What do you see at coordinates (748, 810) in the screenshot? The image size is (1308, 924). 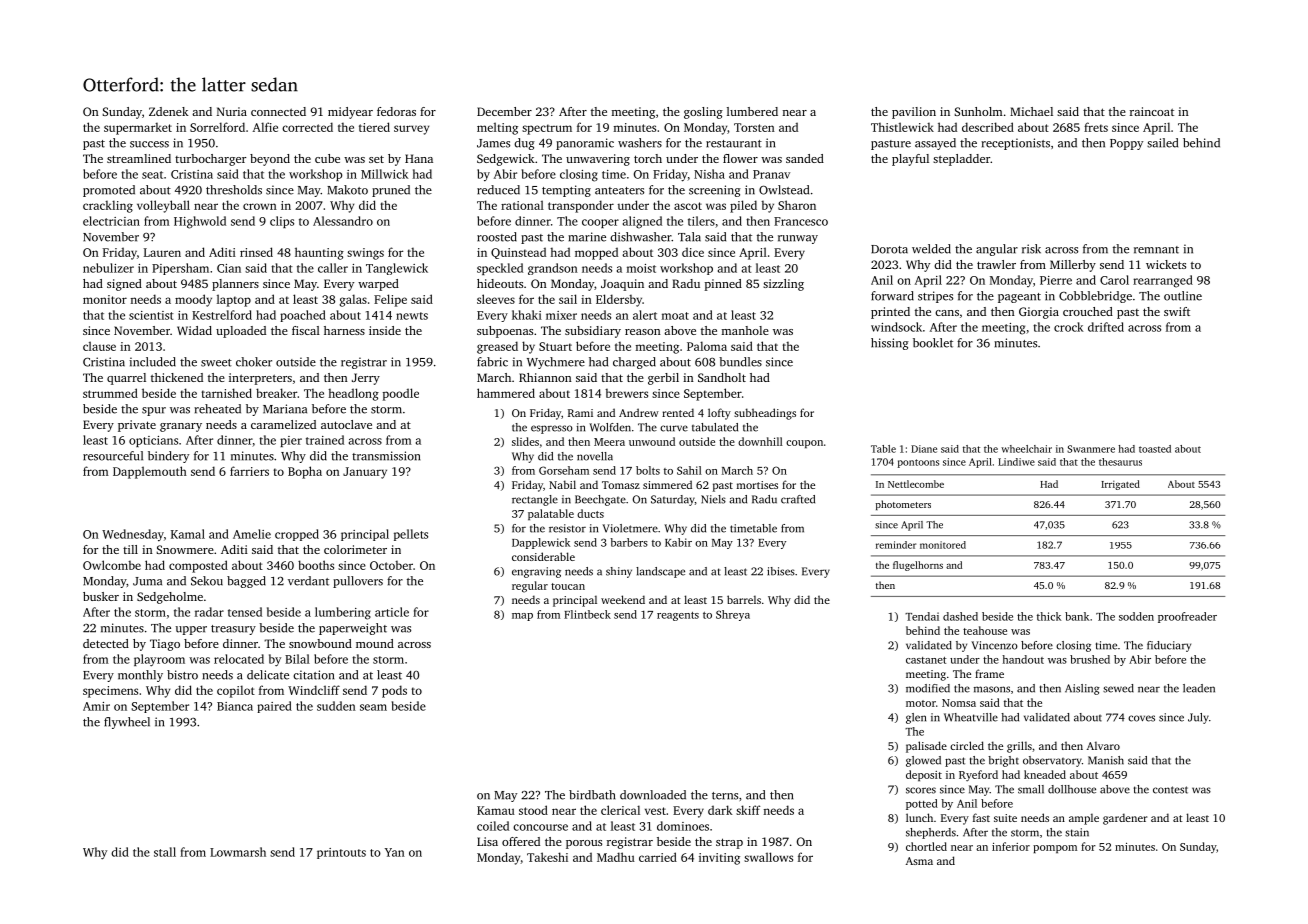 I see `skiff` at bounding box center [748, 810].
